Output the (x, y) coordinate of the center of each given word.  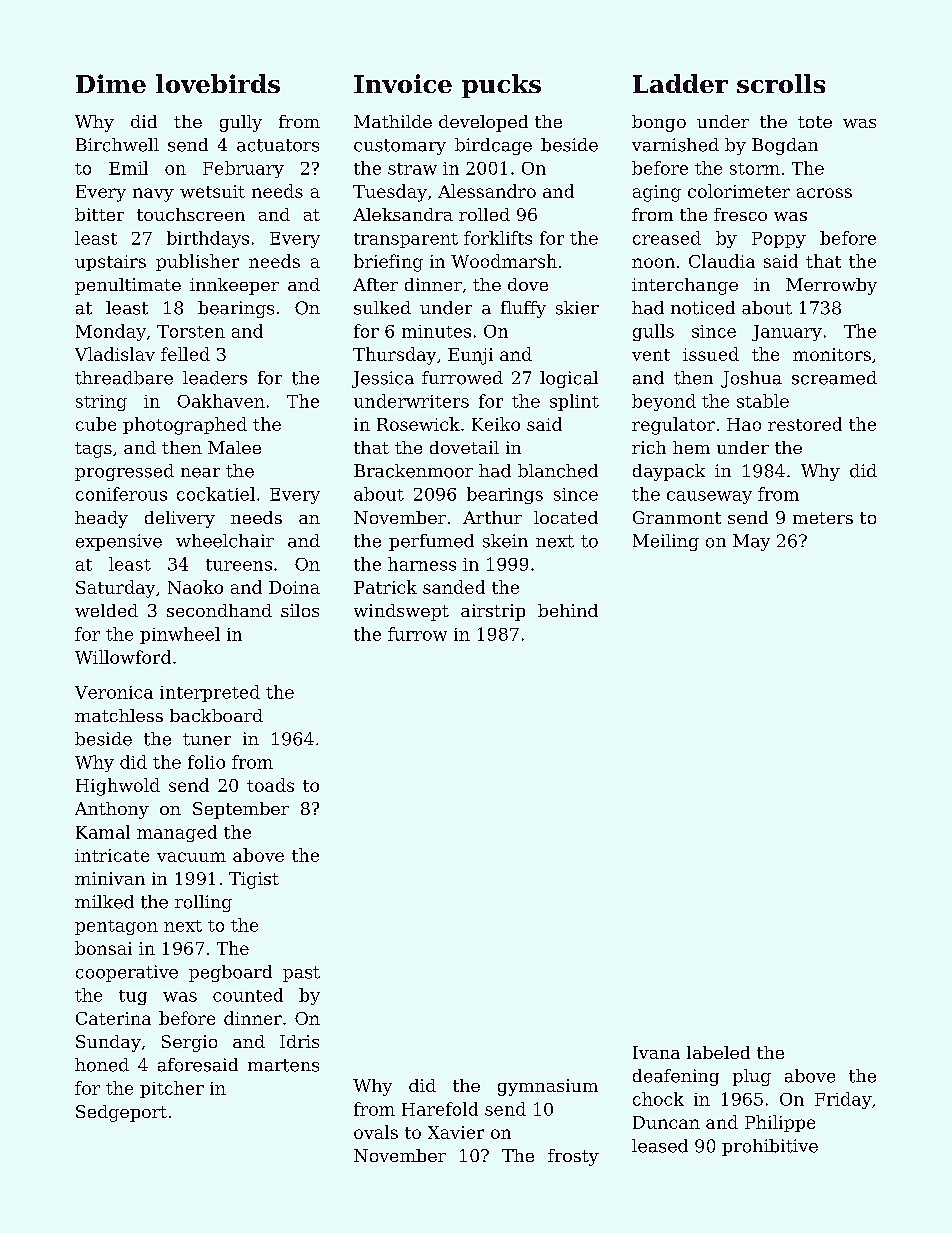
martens (283, 1065)
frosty (573, 1157)
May (751, 542)
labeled (718, 1052)
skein (505, 541)
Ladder (680, 83)
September (241, 810)
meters (823, 518)
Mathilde (393, 121)
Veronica (114, 692)
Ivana (656, 1052)
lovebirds (218, 83)
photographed (185, 426)
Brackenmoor (413, 471)
